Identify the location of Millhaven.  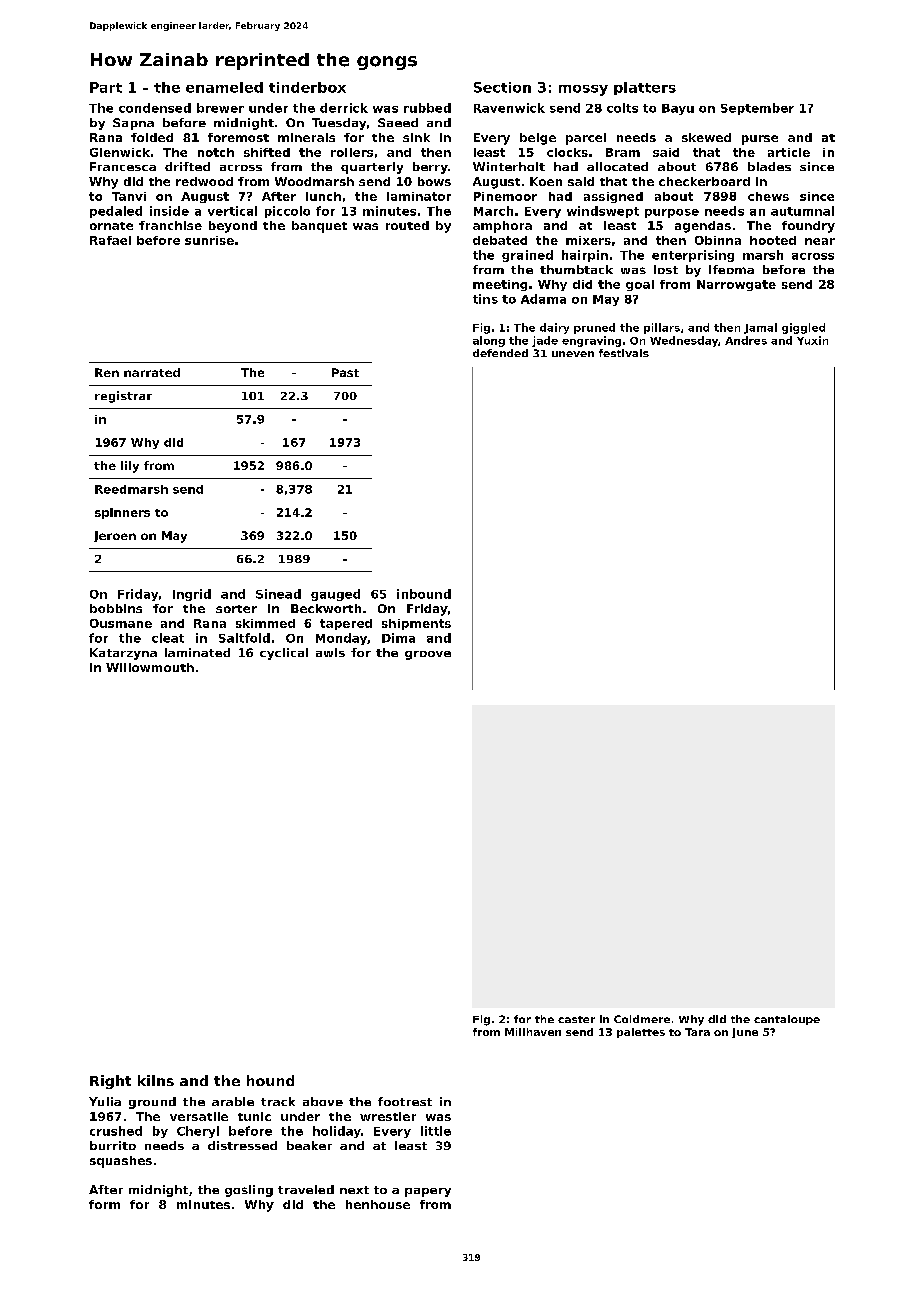
(533, 1032).
